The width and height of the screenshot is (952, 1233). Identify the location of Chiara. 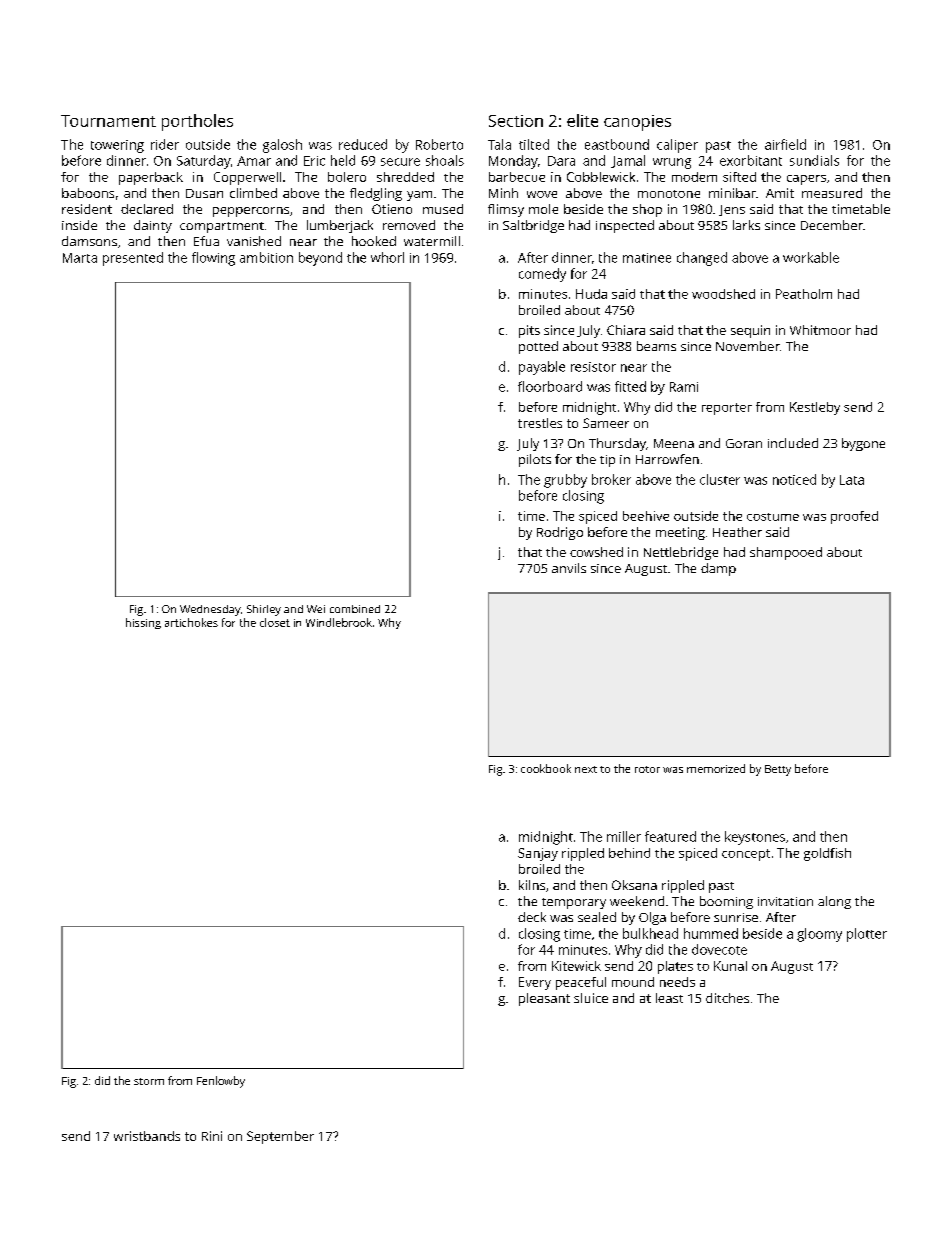
(626, 330).
